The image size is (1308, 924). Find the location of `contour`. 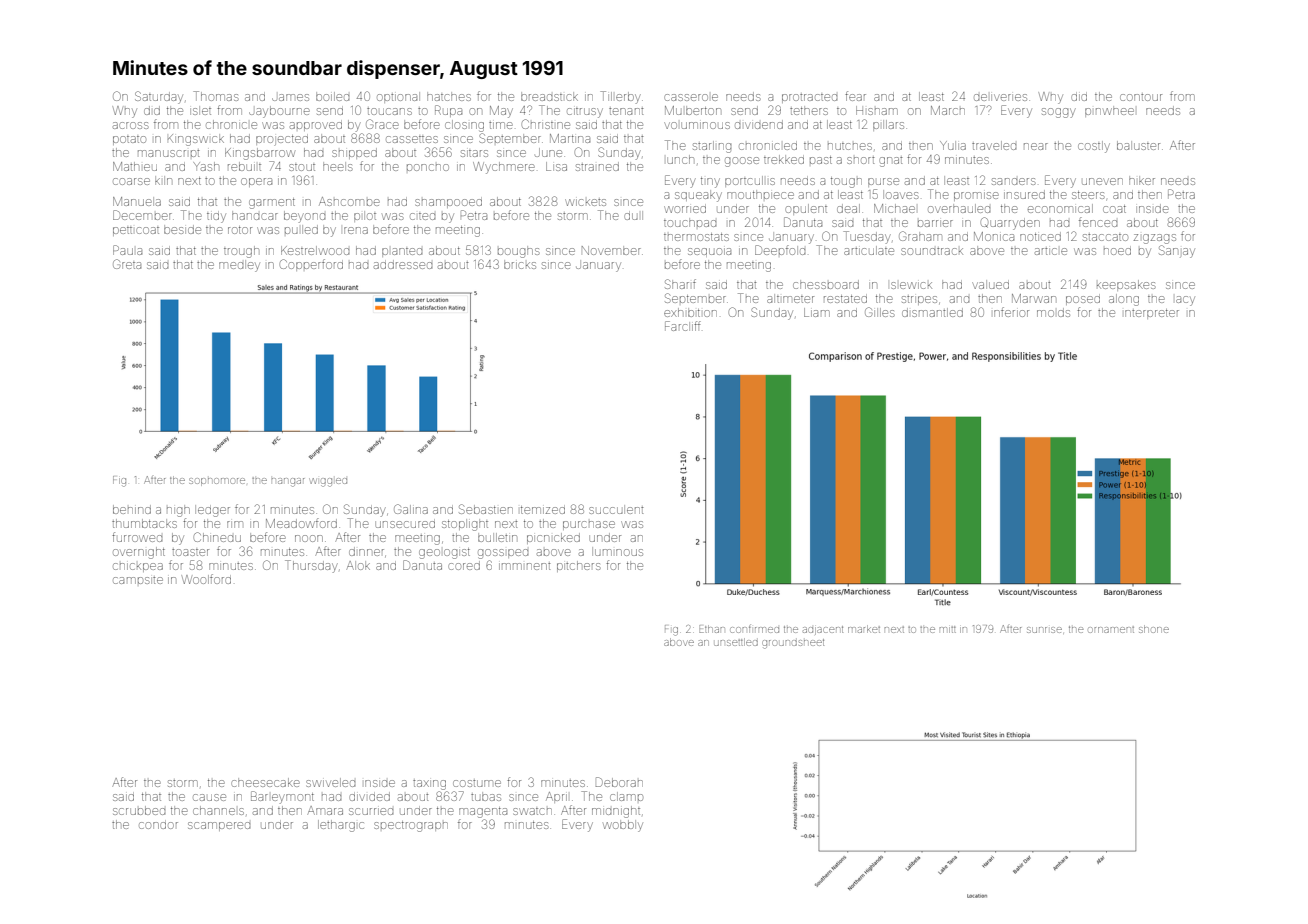

contour is located at coordinates (1141, 97).
